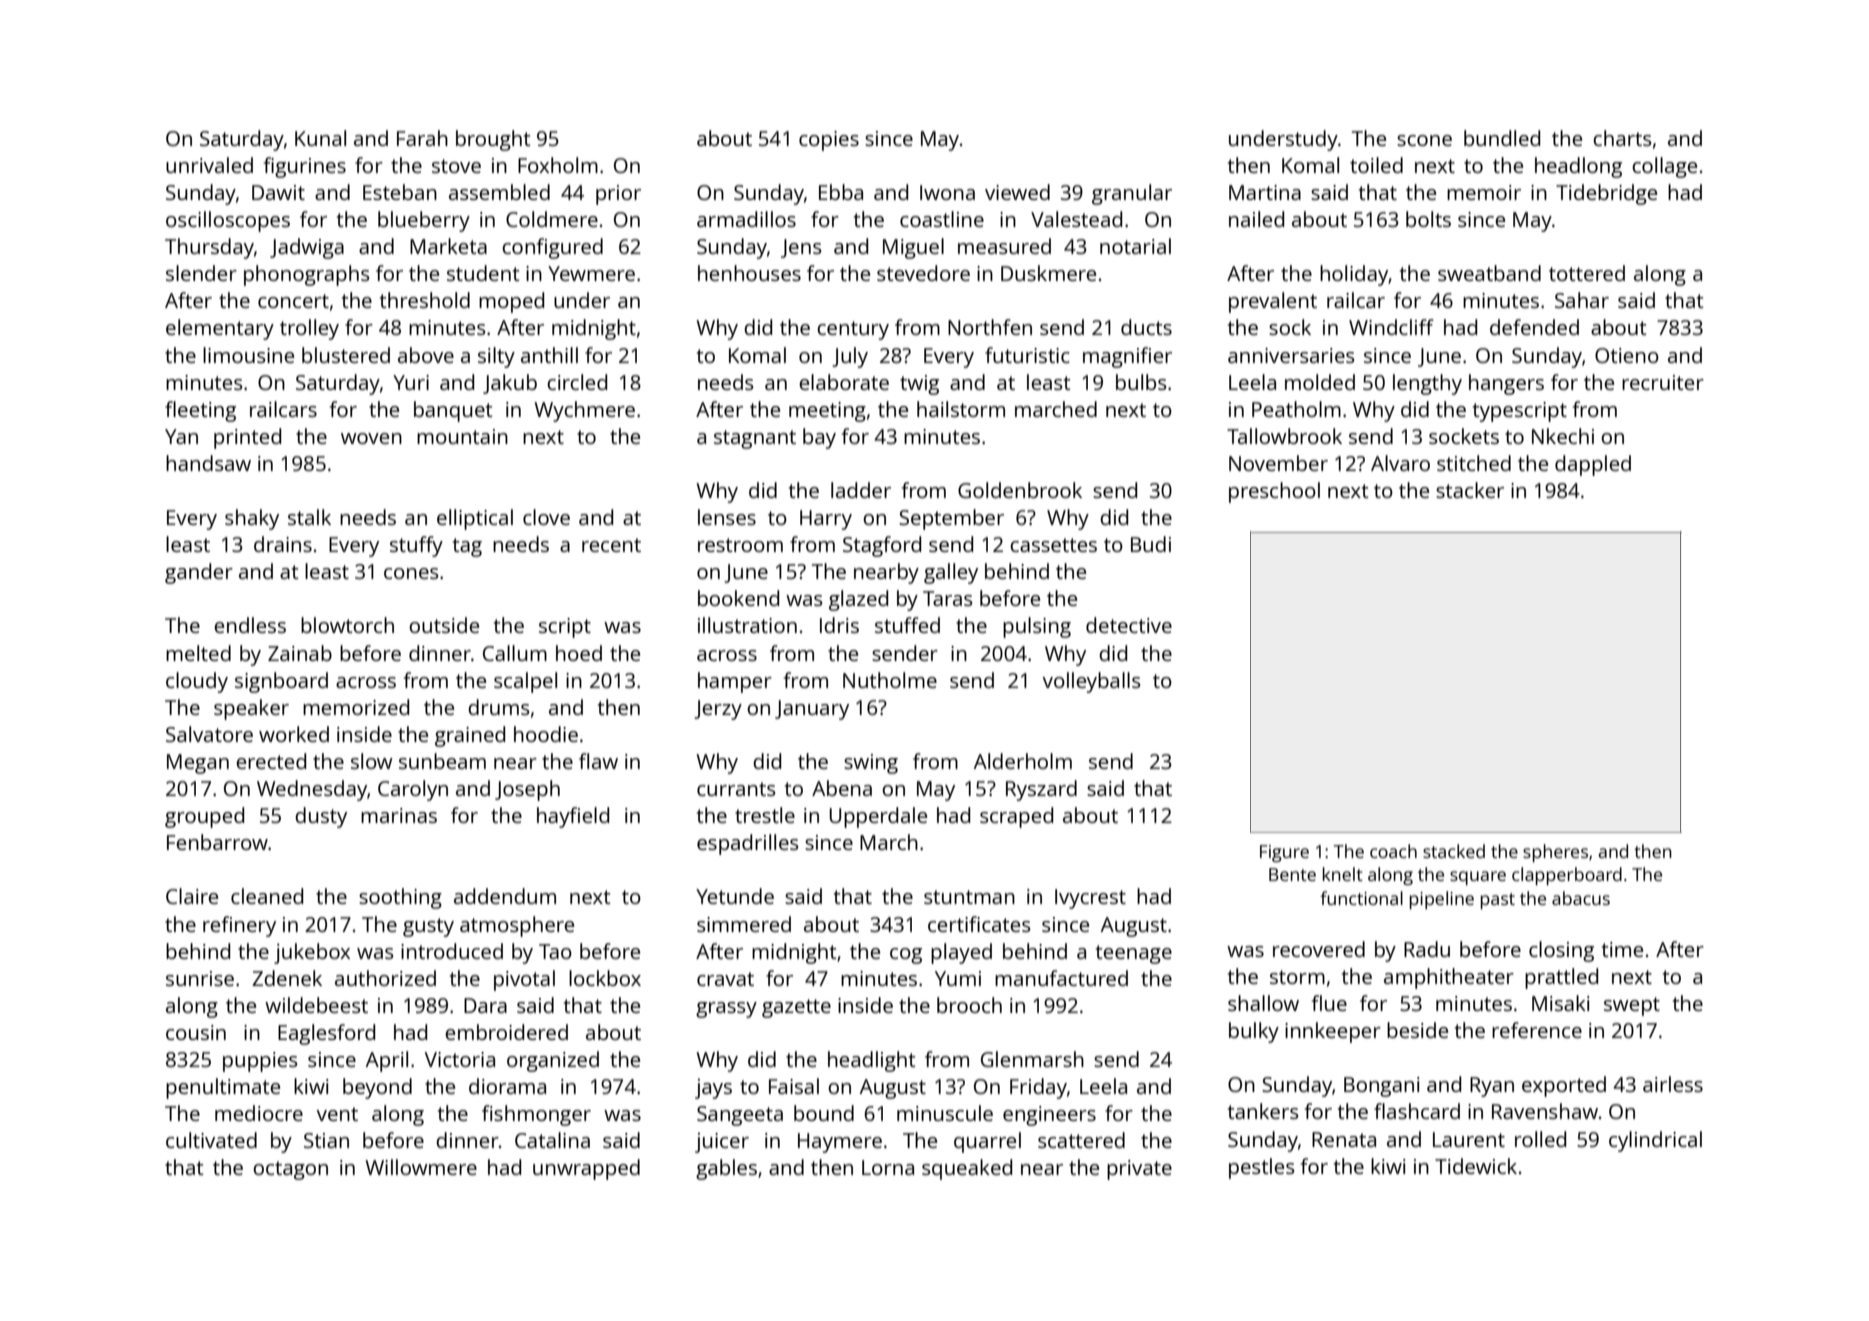 This screenshot has width=1869, height=1321. What do you see at coordinates (444, 625) in the screenshot?
I see `outside` at bounding box center [444, 625].
